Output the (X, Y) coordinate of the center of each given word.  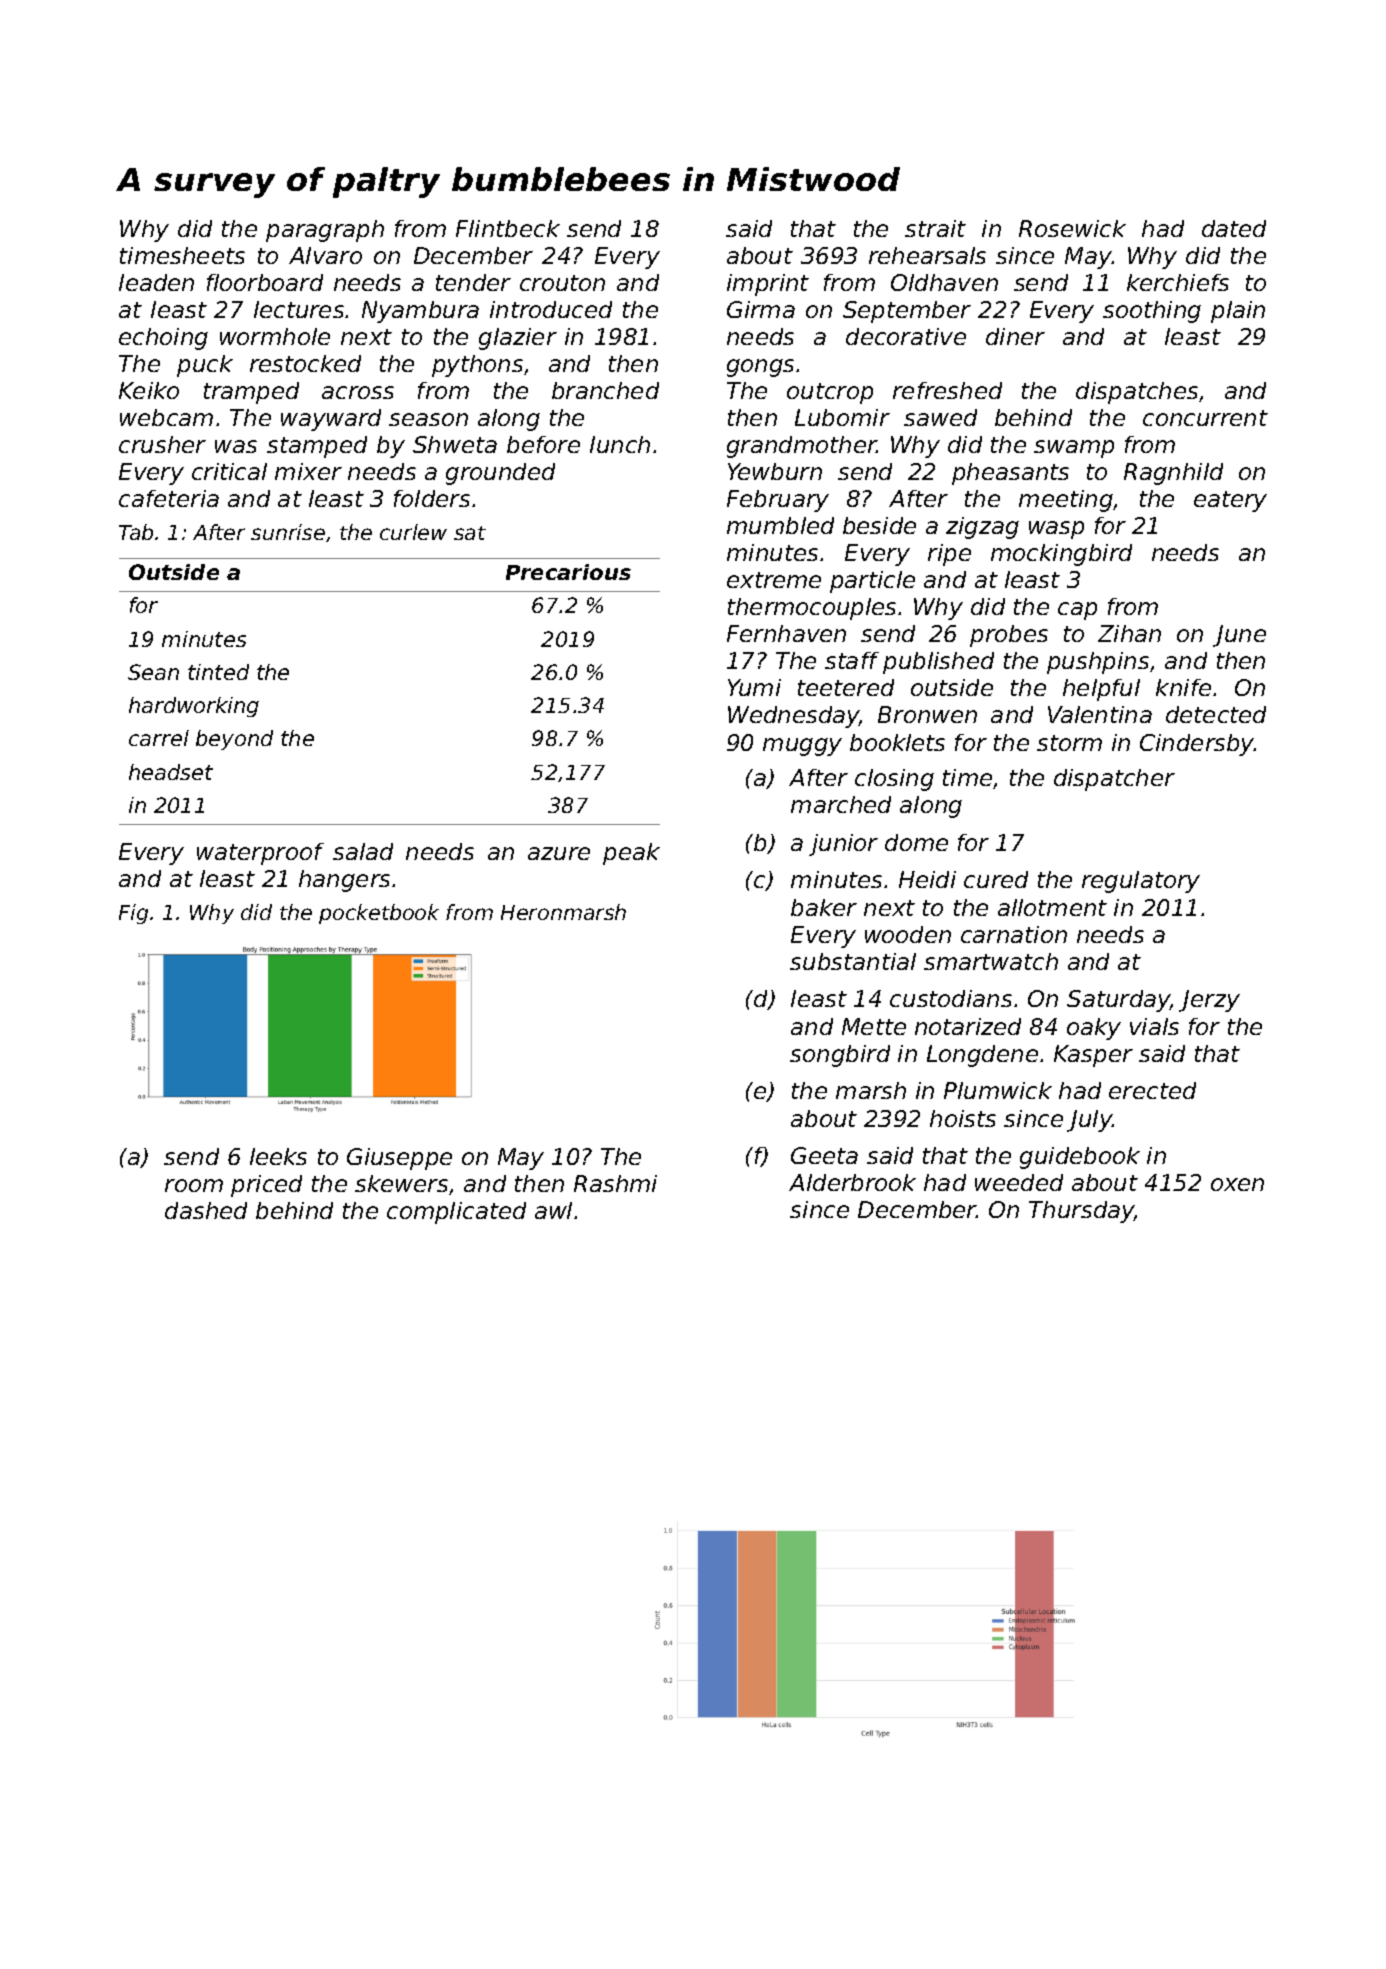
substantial (853, 961)
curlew (413, 532)
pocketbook (379, 914)
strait (935, 228)
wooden (908, 934)
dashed (206, 1210)
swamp (1074, 449)
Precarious (568, 572)
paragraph (325, 231)
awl (553, 1210)
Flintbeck (508, 228)
